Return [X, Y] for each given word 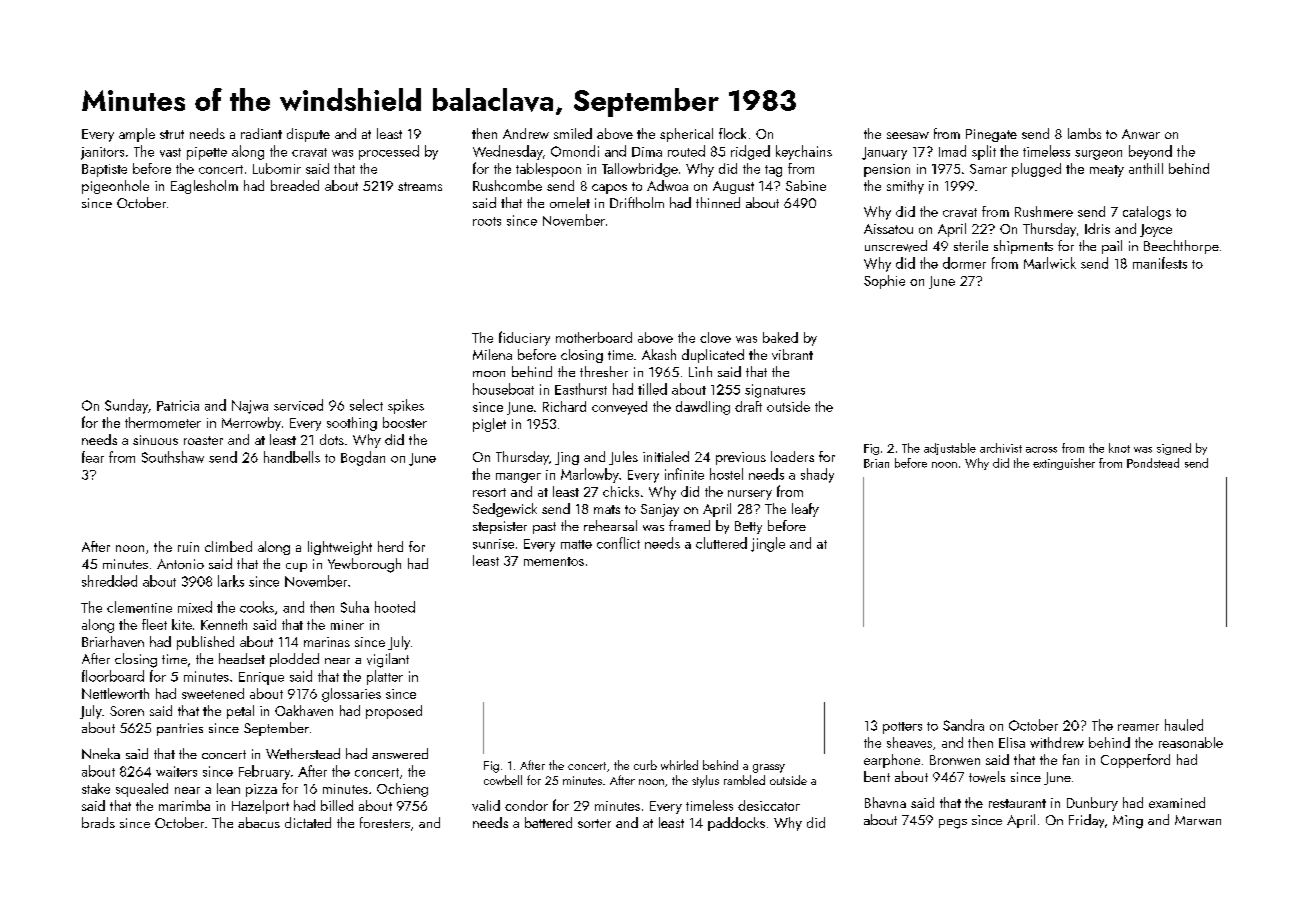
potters [902, 728]
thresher [604, 371]
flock [732, 133]
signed [1174, 449]
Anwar [1141, 134]
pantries [180, 729]
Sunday [126, 406]
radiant [261, 133]
